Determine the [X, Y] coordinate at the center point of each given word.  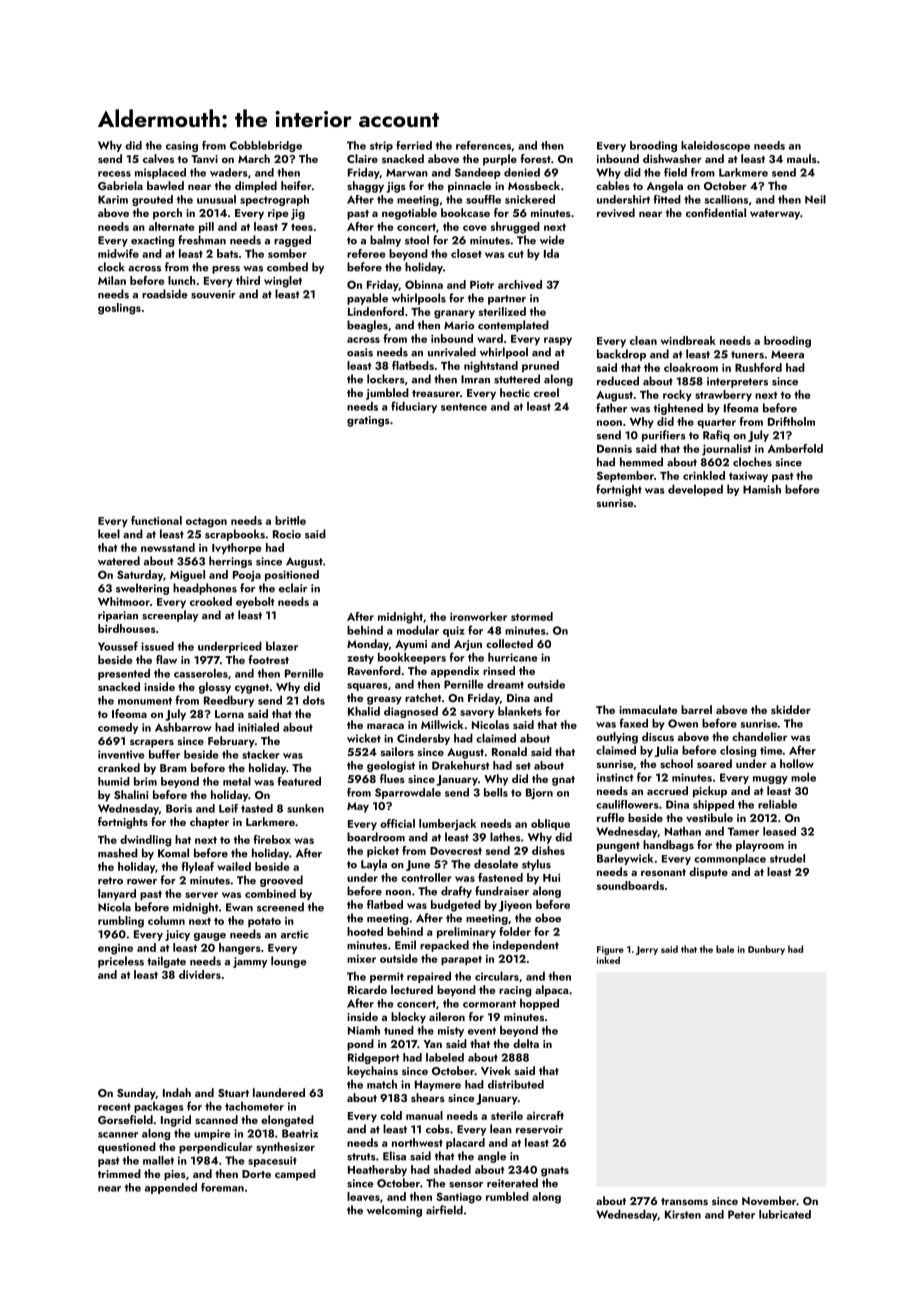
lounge [289, 962]
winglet [283, 282]
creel [546, 392]
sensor [466, 1185]
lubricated [785, 1214]
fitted [667, 199]
